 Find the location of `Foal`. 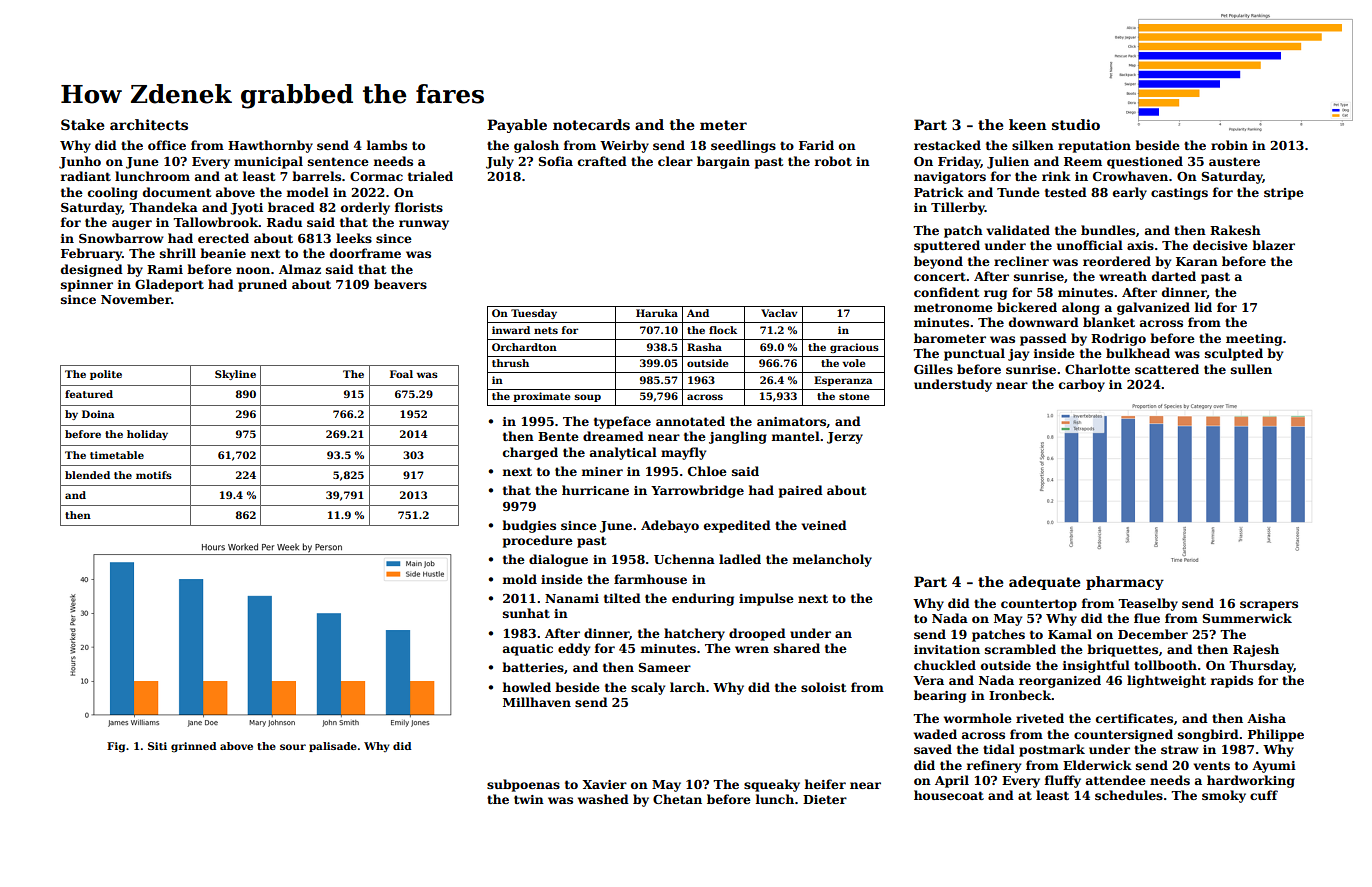

Foal is located at coordinates (401, 374).
